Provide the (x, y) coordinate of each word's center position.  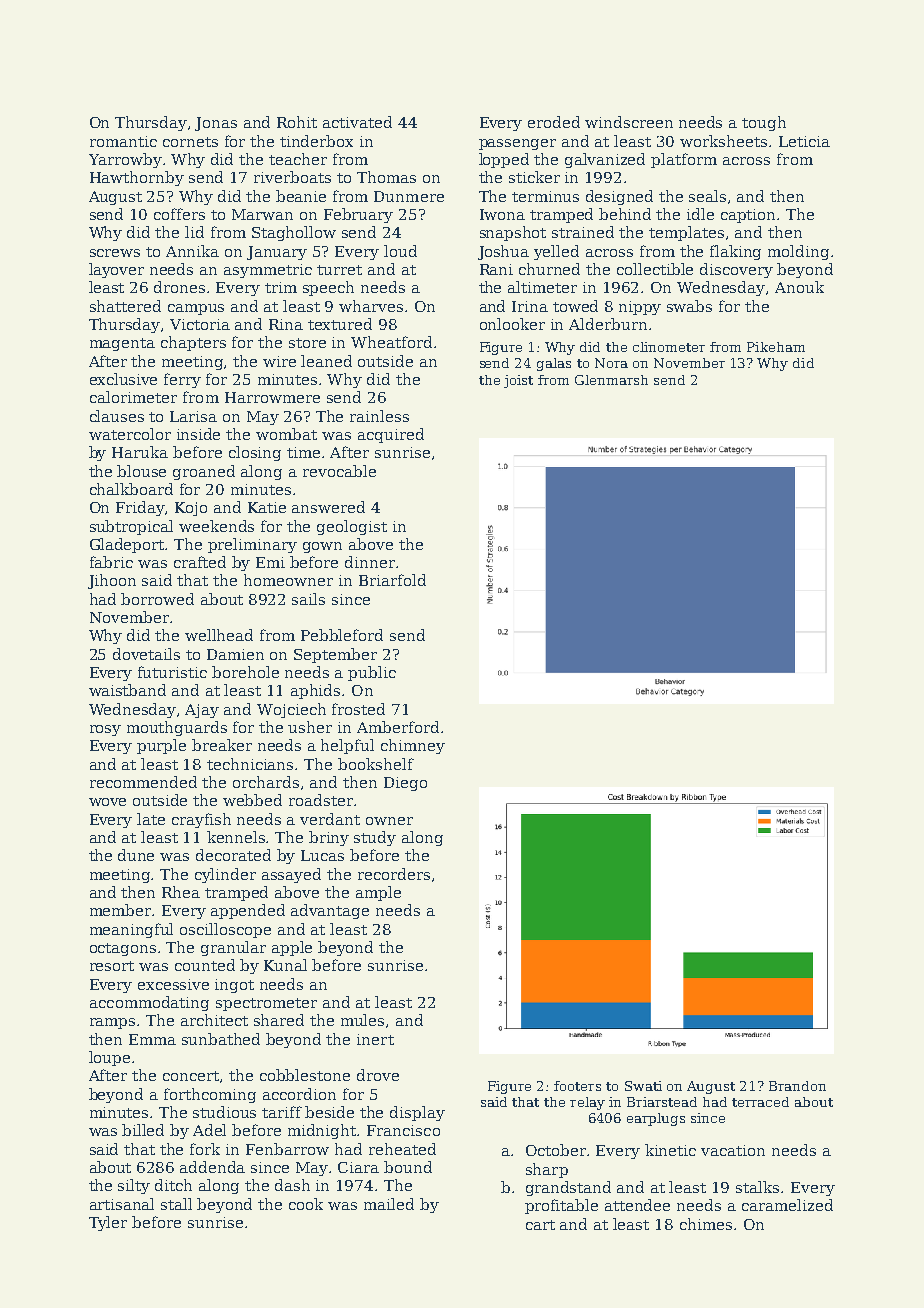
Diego (405, 784)
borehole (245, 672)
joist (518, 381)
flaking (735, 252)
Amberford (398, 727)
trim (281, 287)
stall (176, 1204)
